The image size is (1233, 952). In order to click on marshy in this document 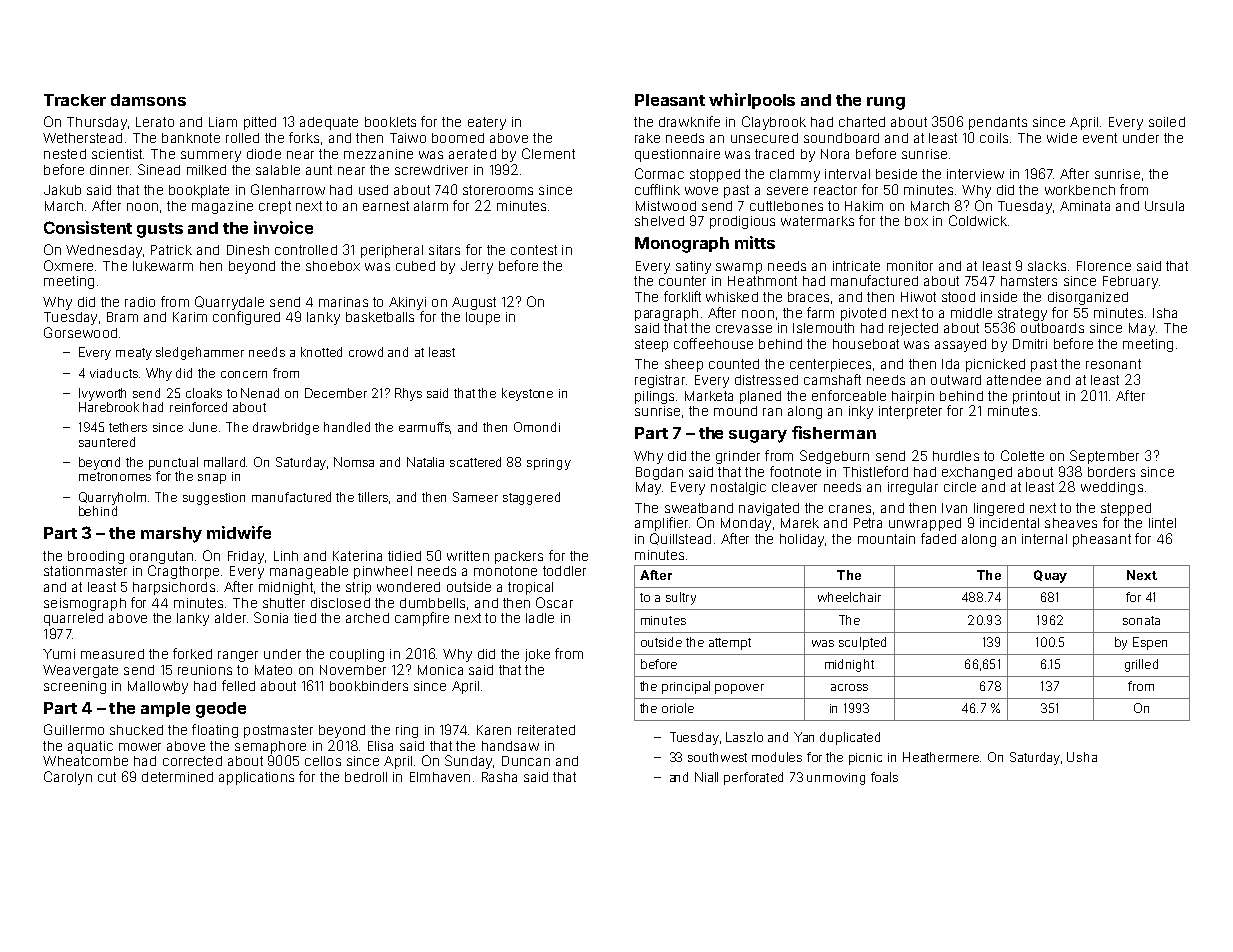, I will do `click(171, 535)`.
